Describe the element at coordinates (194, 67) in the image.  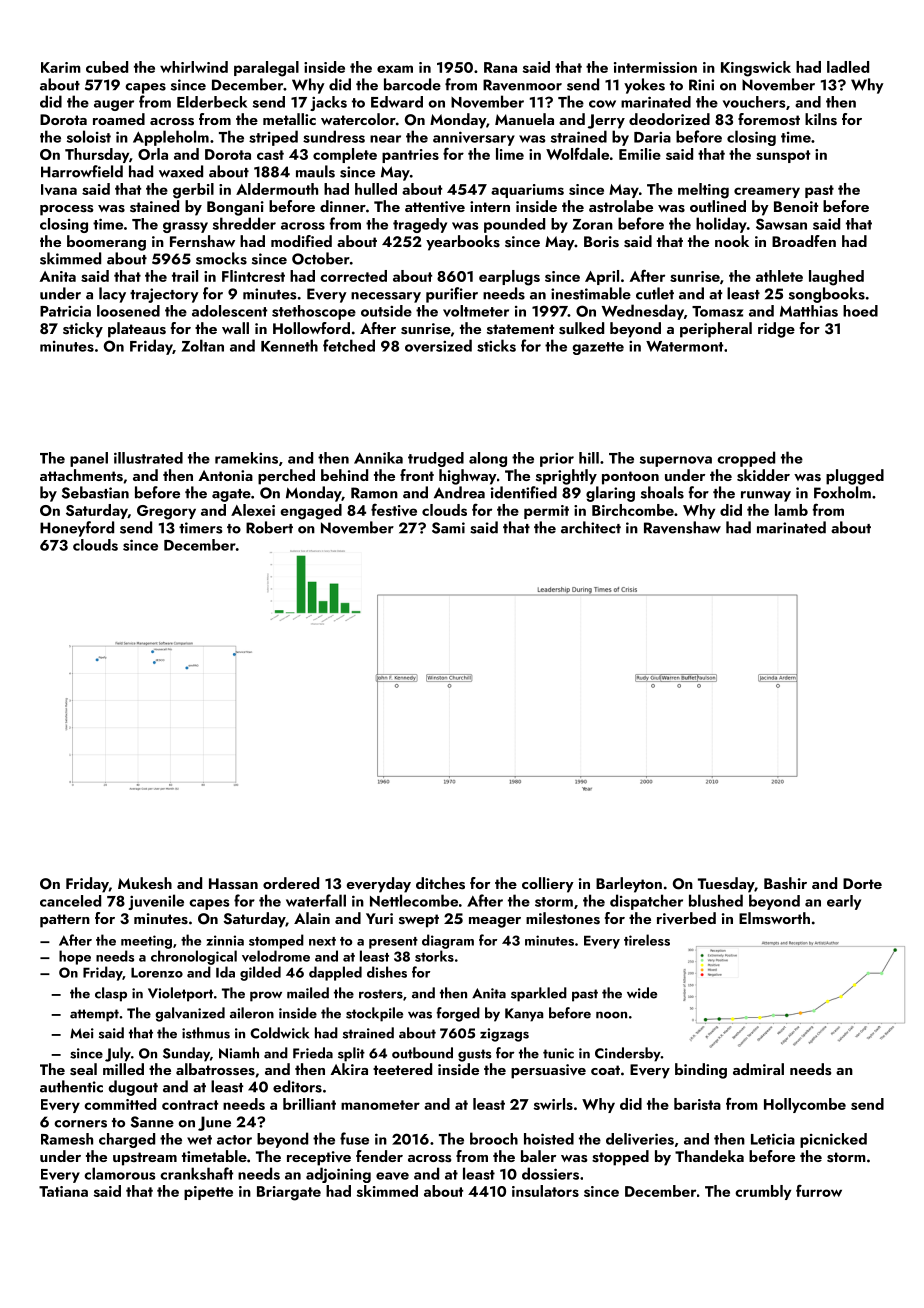
I see `whirlwind` at that location.
